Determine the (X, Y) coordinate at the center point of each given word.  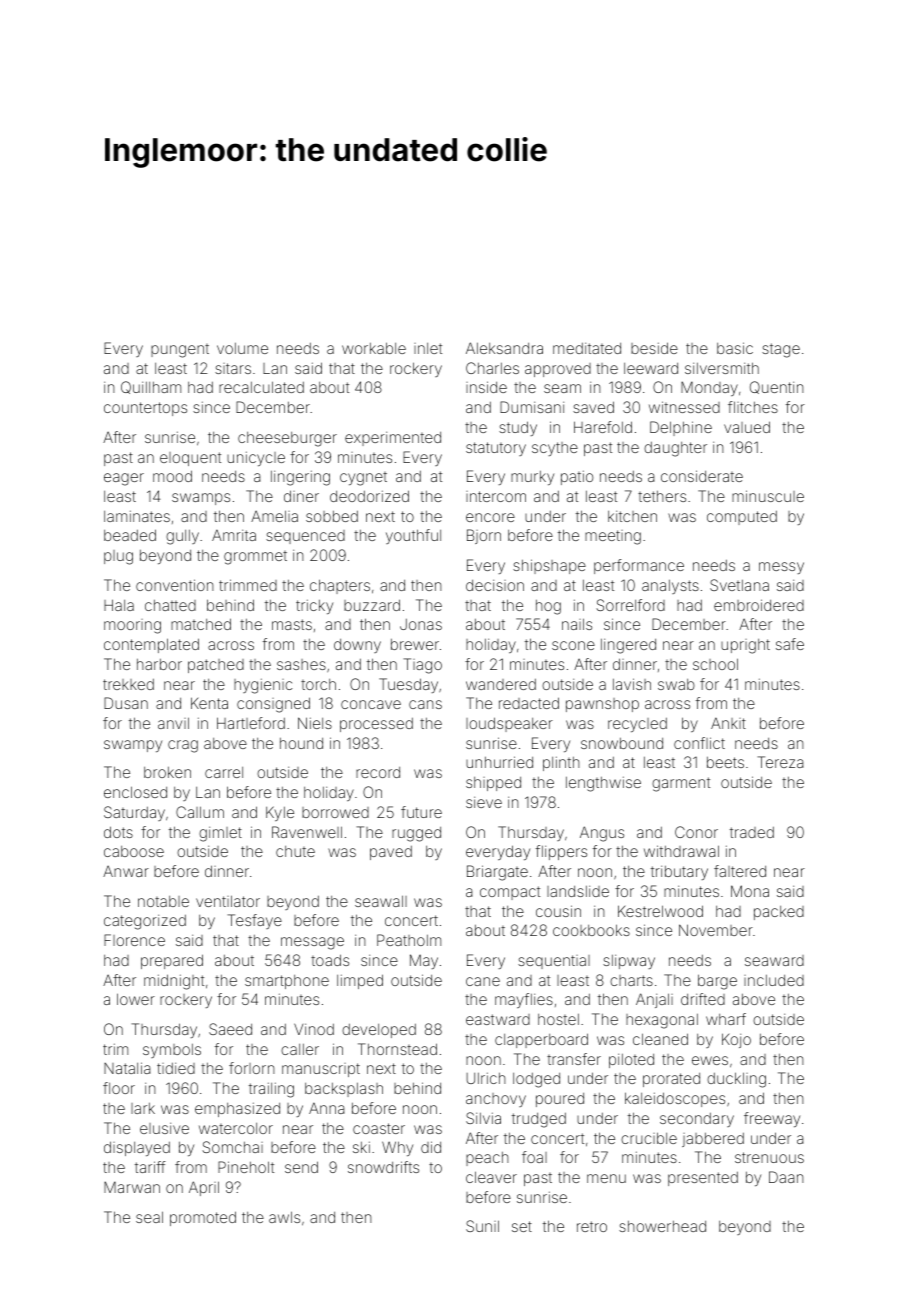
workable (374, 348)
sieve (484, 802)
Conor (696, 832)
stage (781, 350)
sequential (554, 962)
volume (242, 348)
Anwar (126, 871)
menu (606, 1178)
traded (752, 832)
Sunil (482, 1226)
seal (149, 1217)
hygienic (263, 686)
